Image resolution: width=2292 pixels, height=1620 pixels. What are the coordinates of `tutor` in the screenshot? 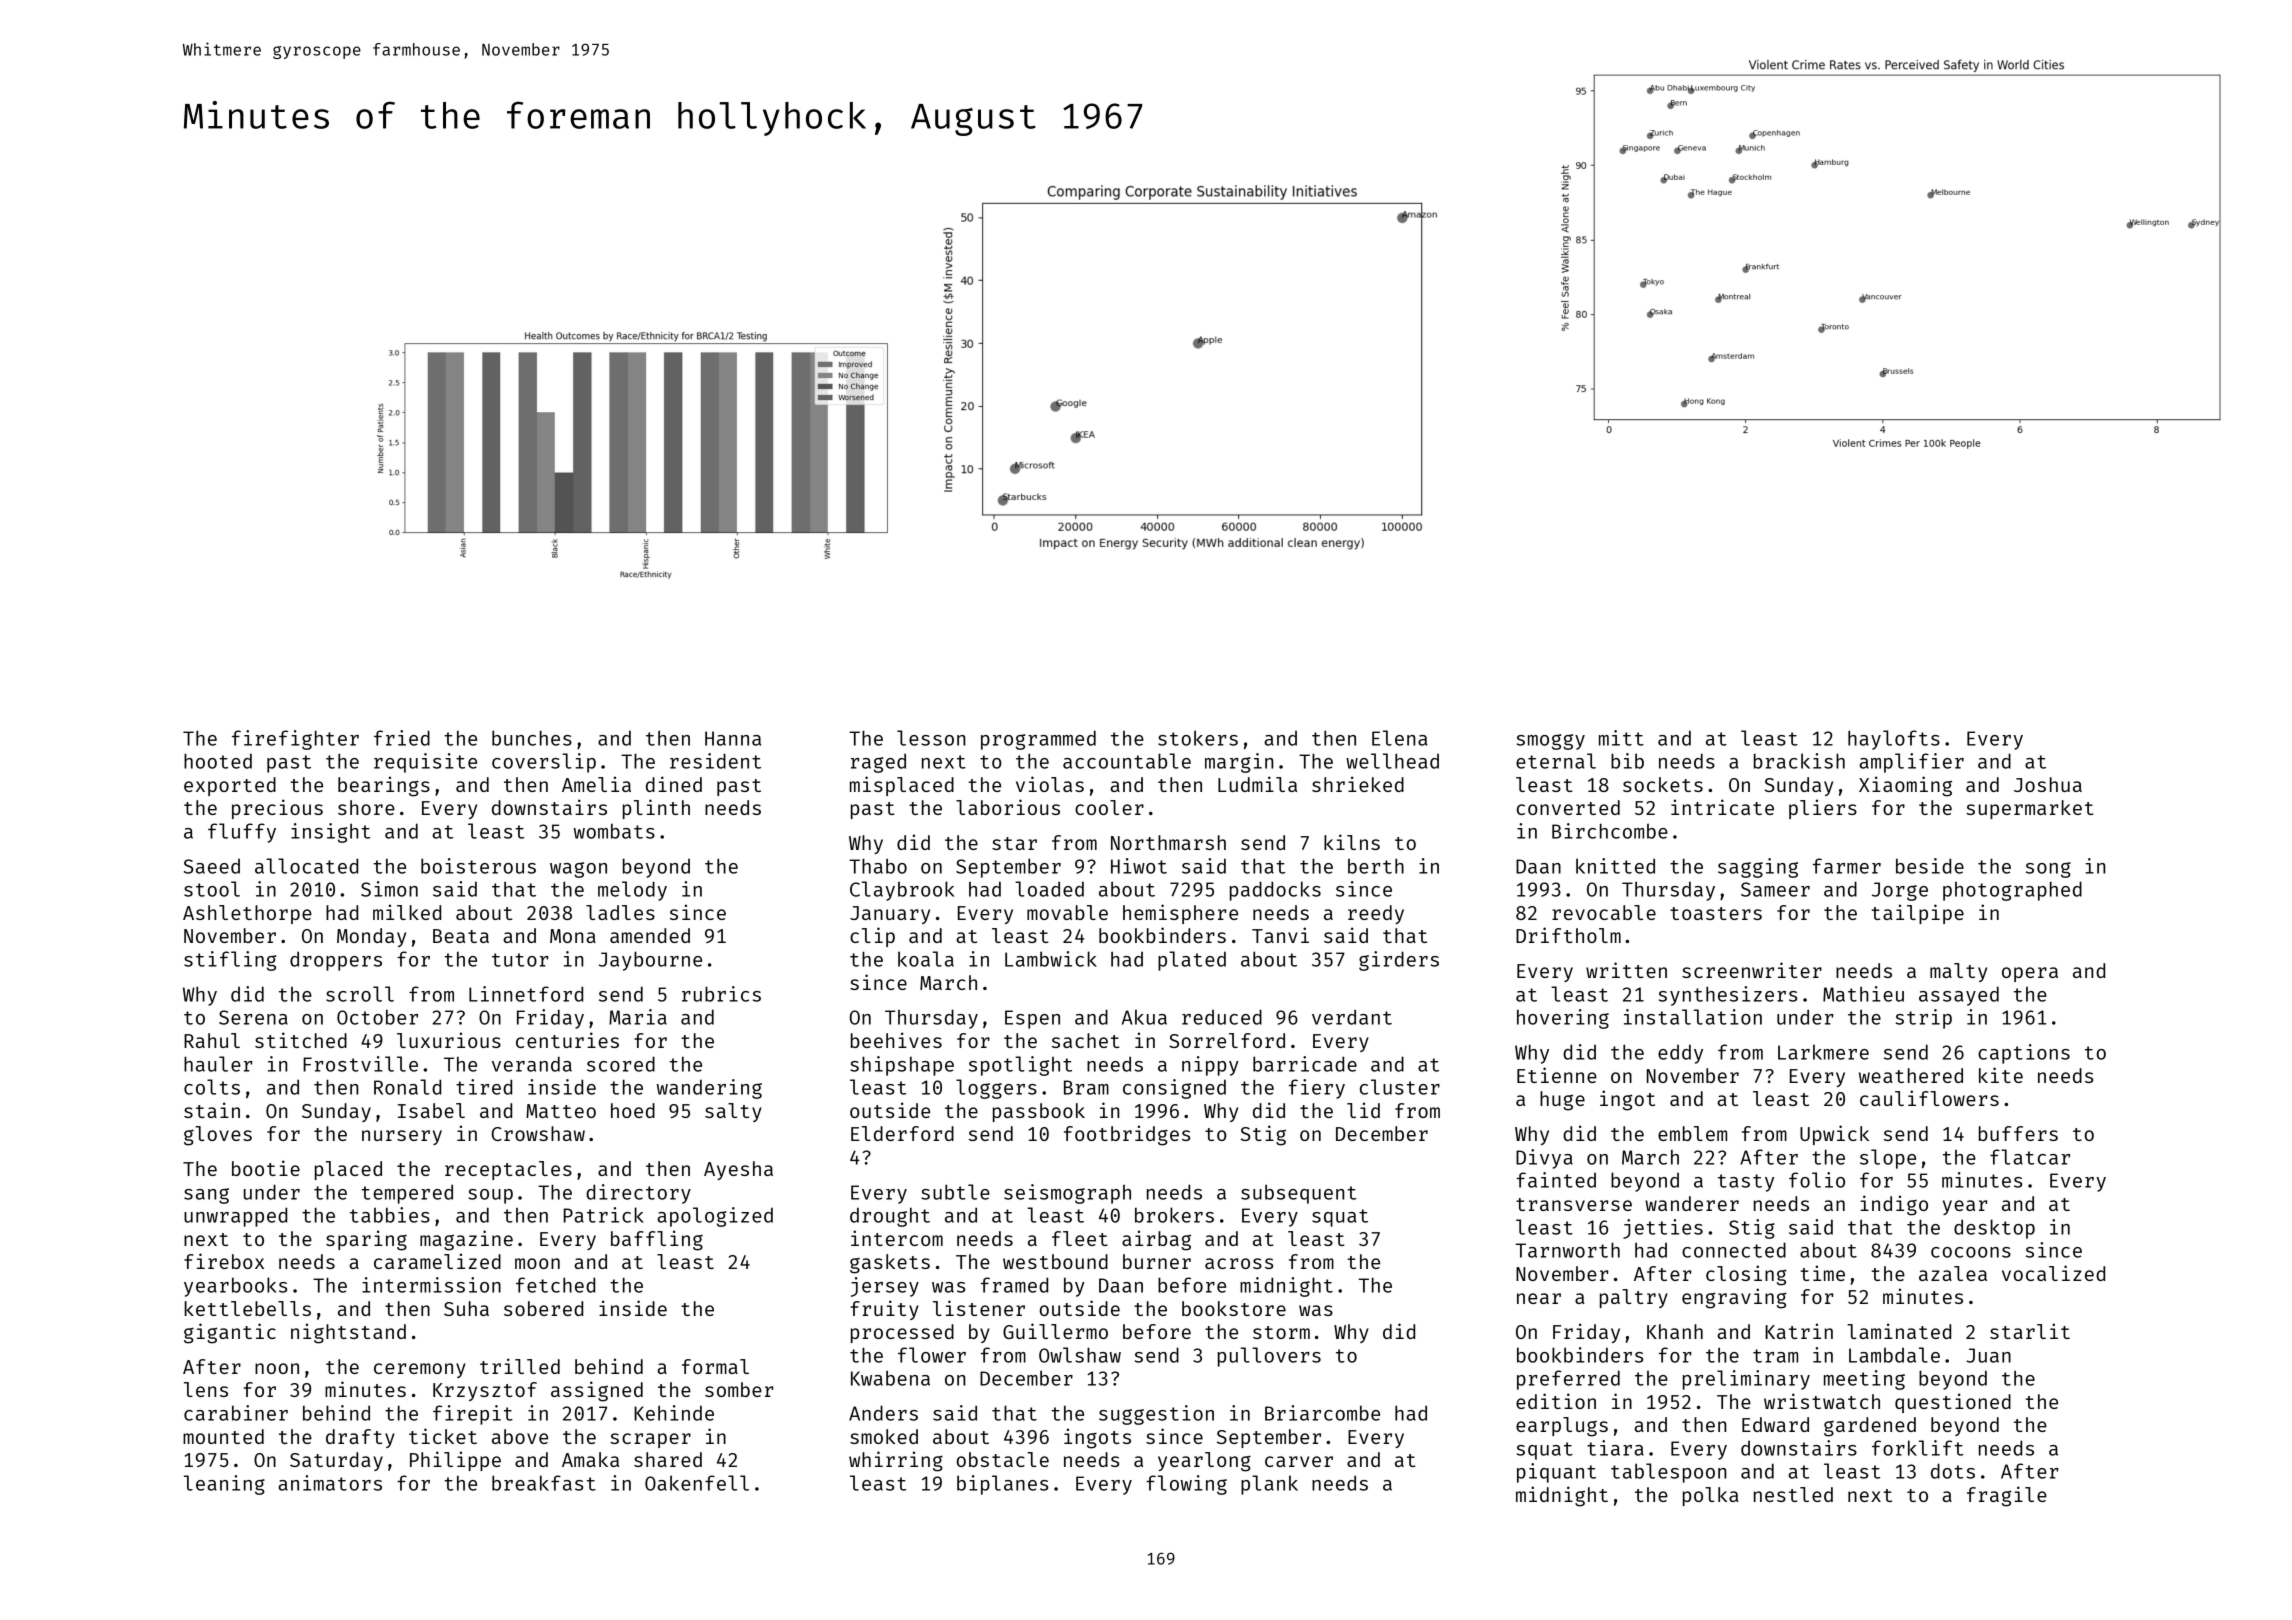 It's located at (520, 960).
